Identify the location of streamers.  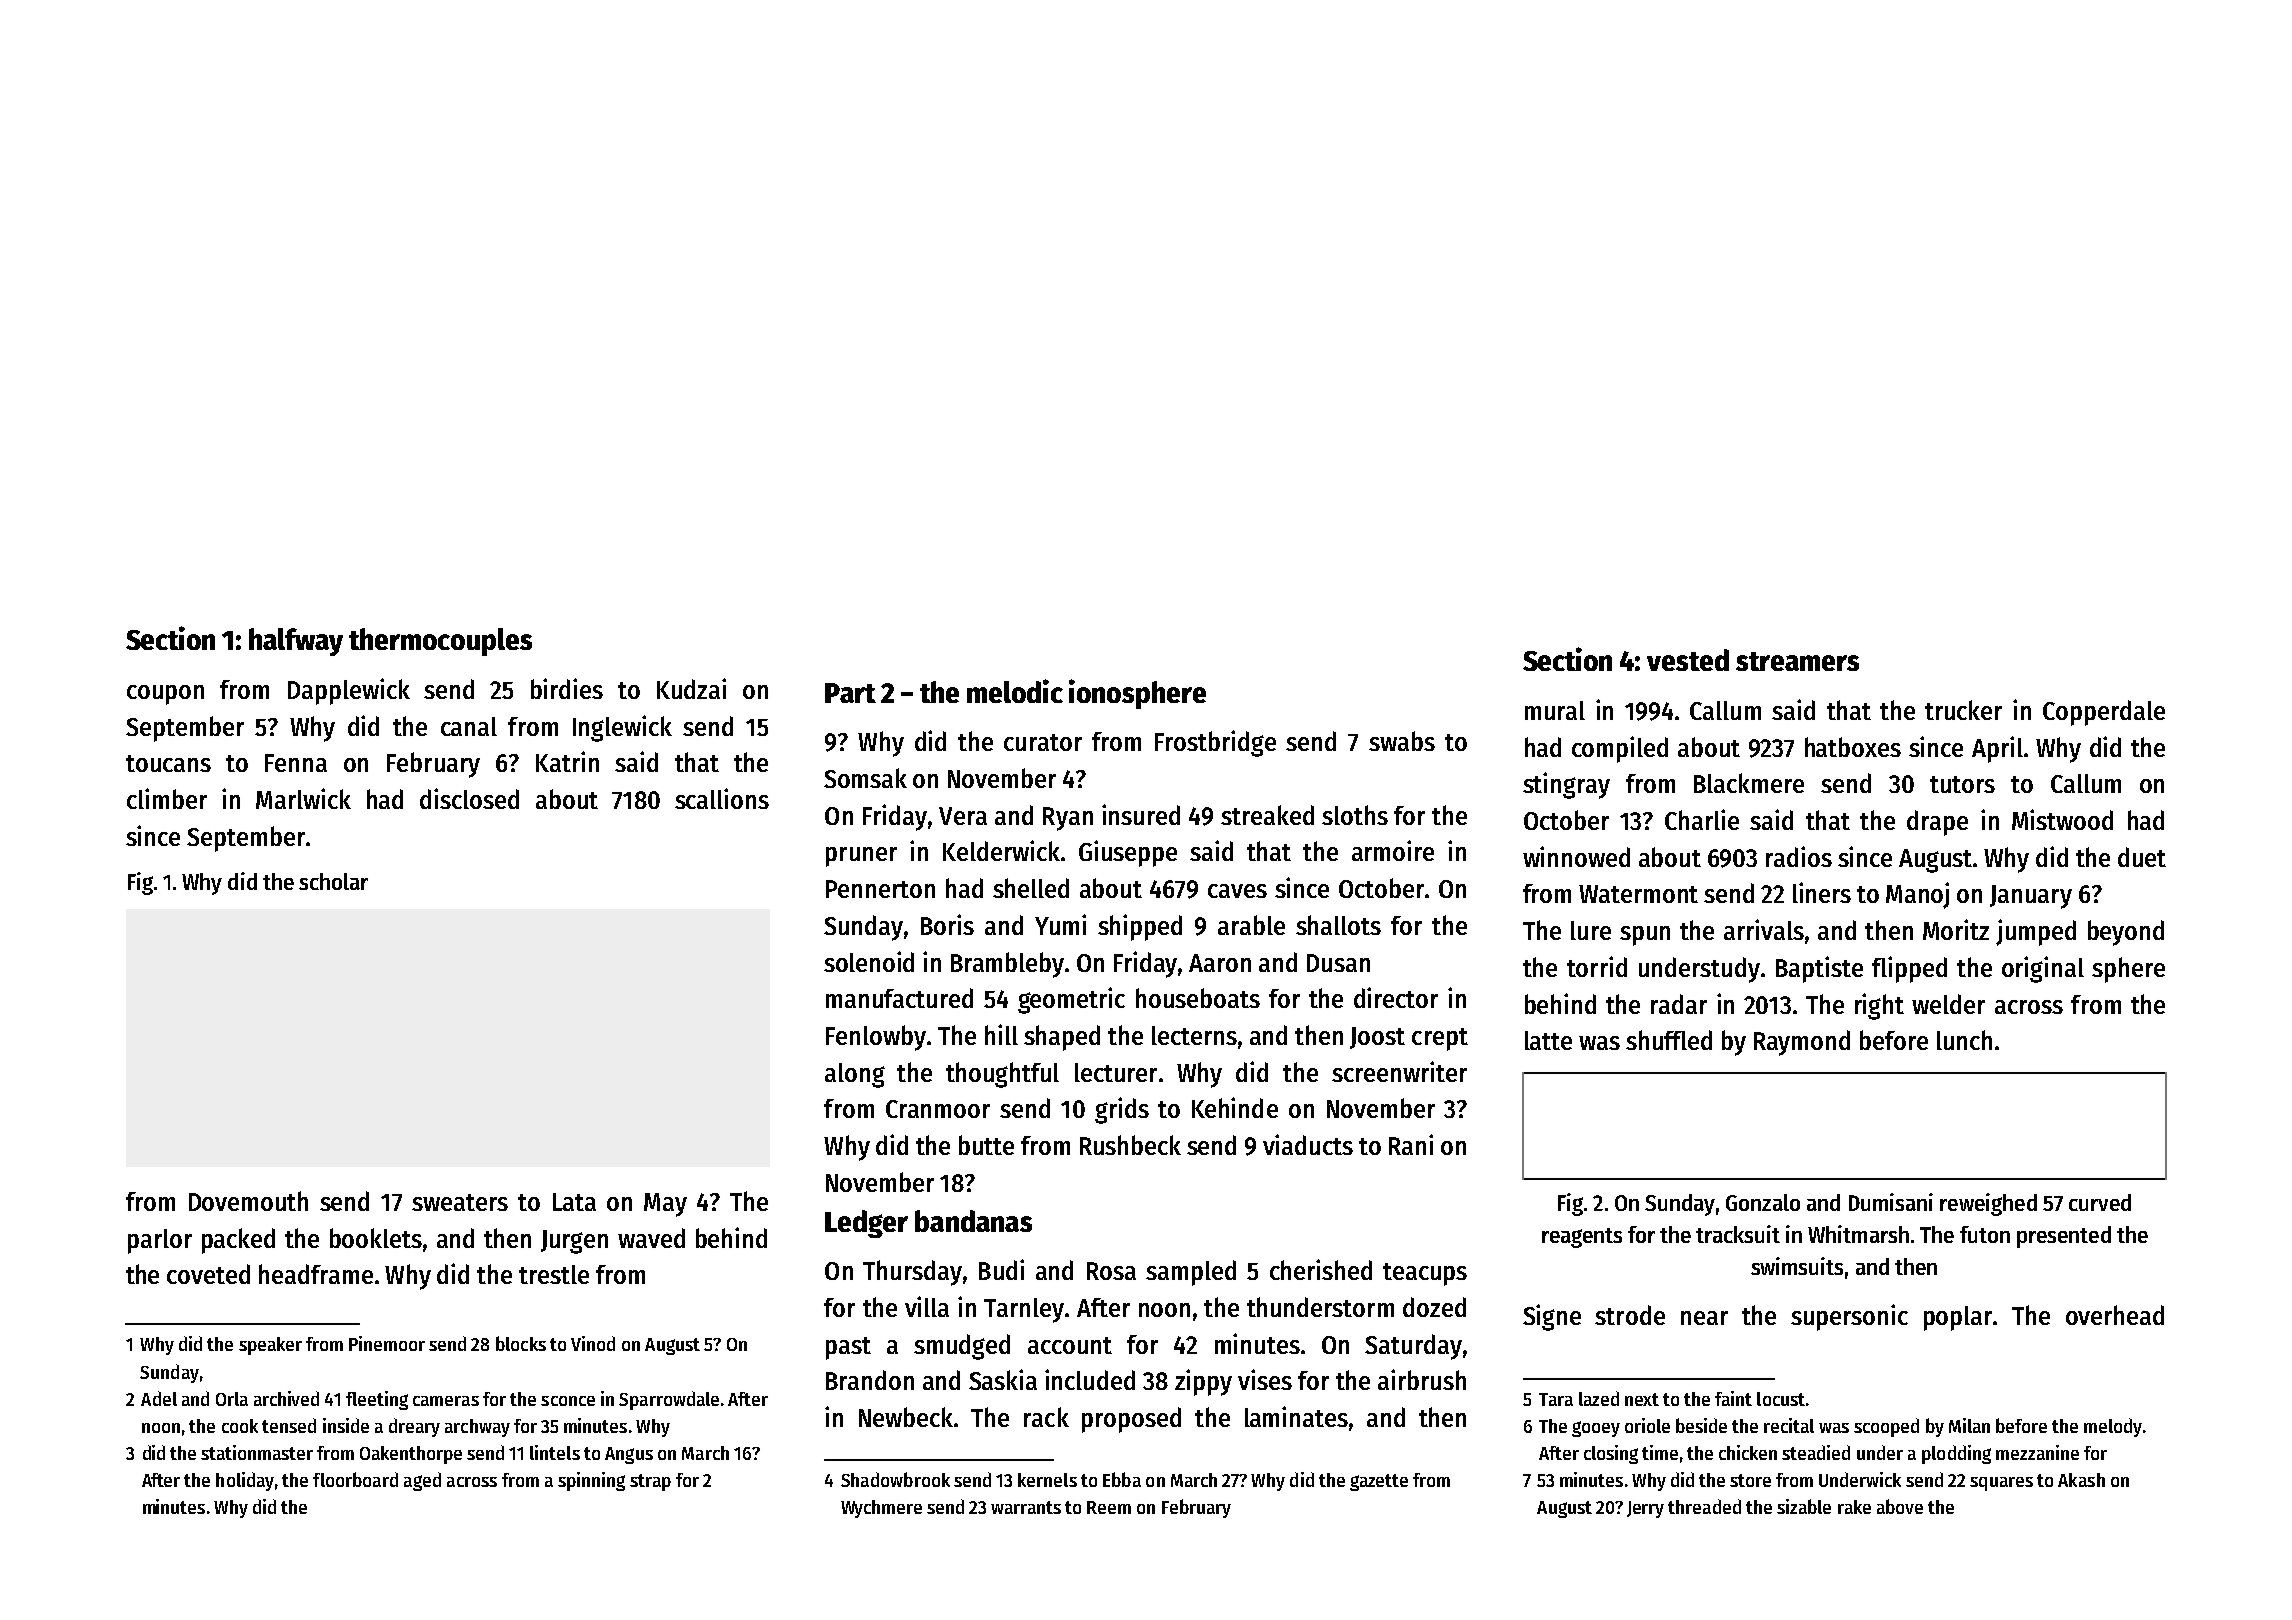
(1797, 661).
